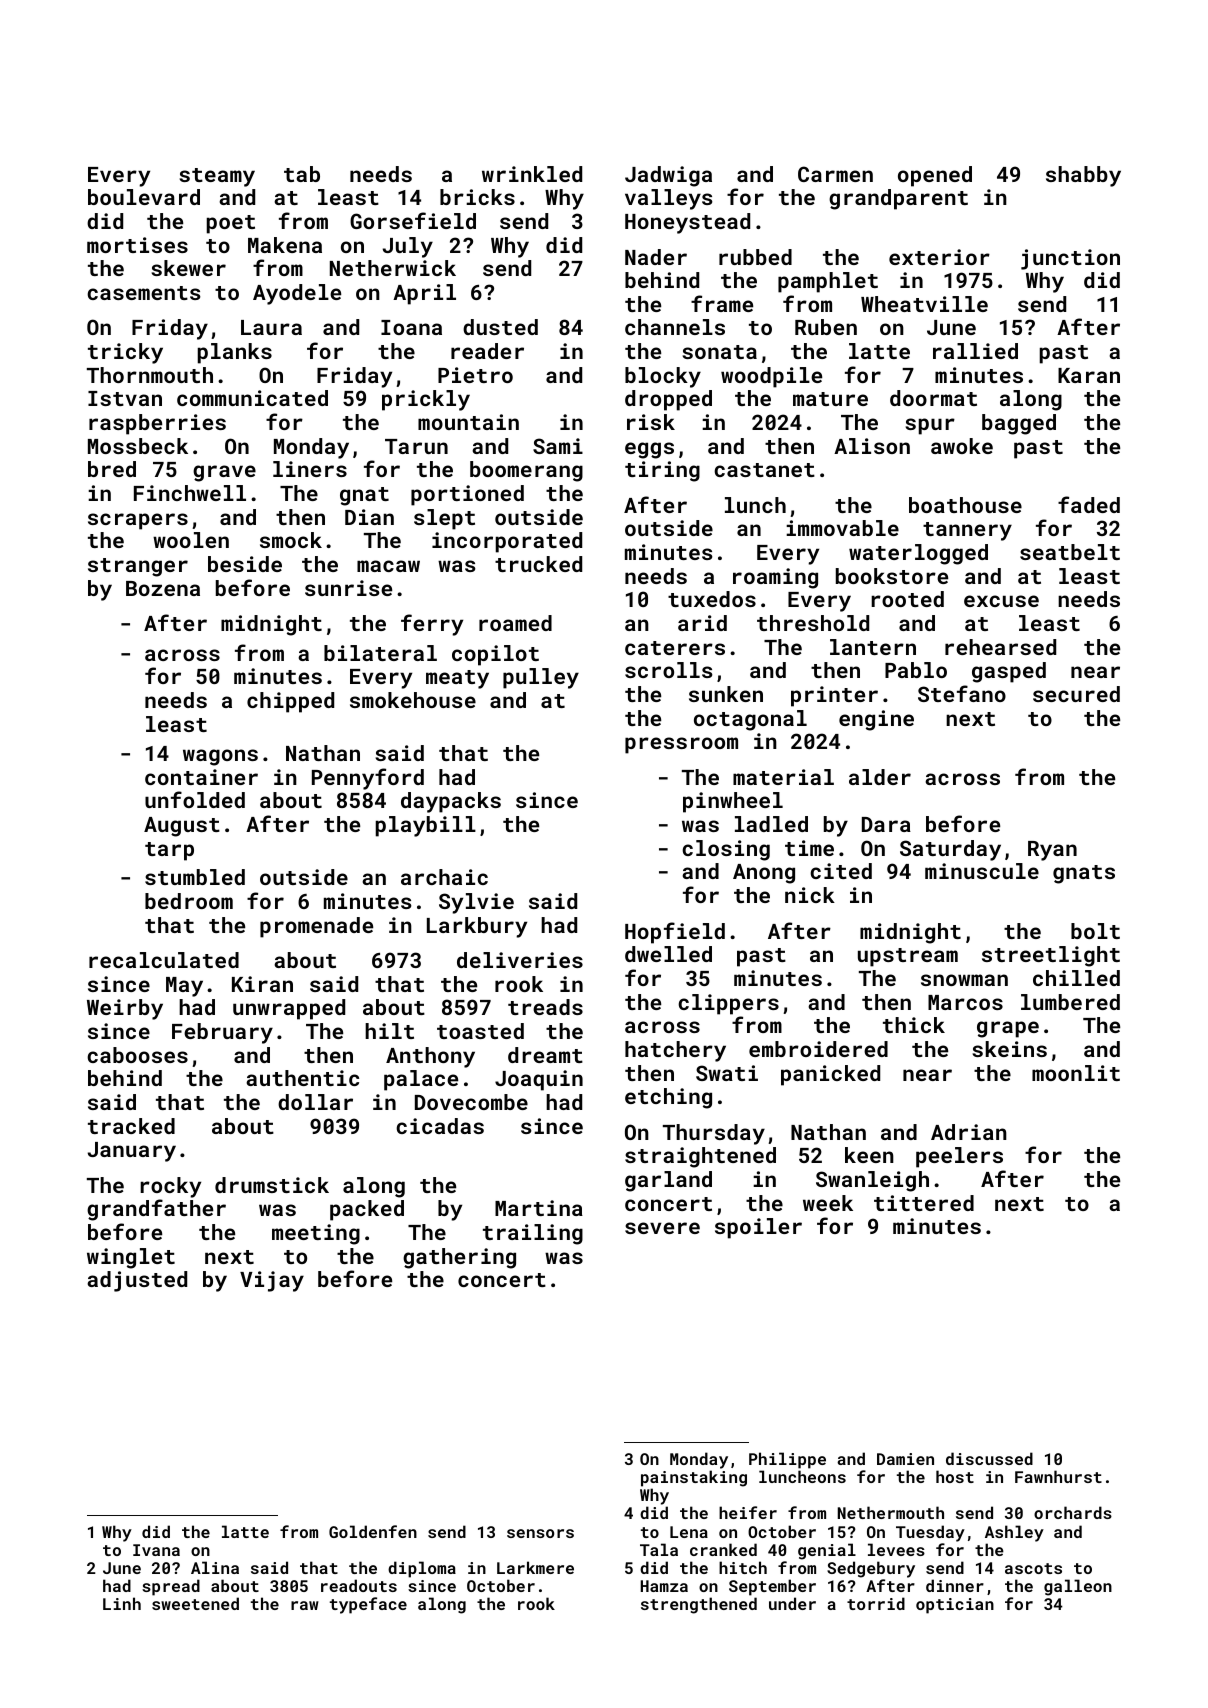  I want to click on Ruben, so click(826, 327).
